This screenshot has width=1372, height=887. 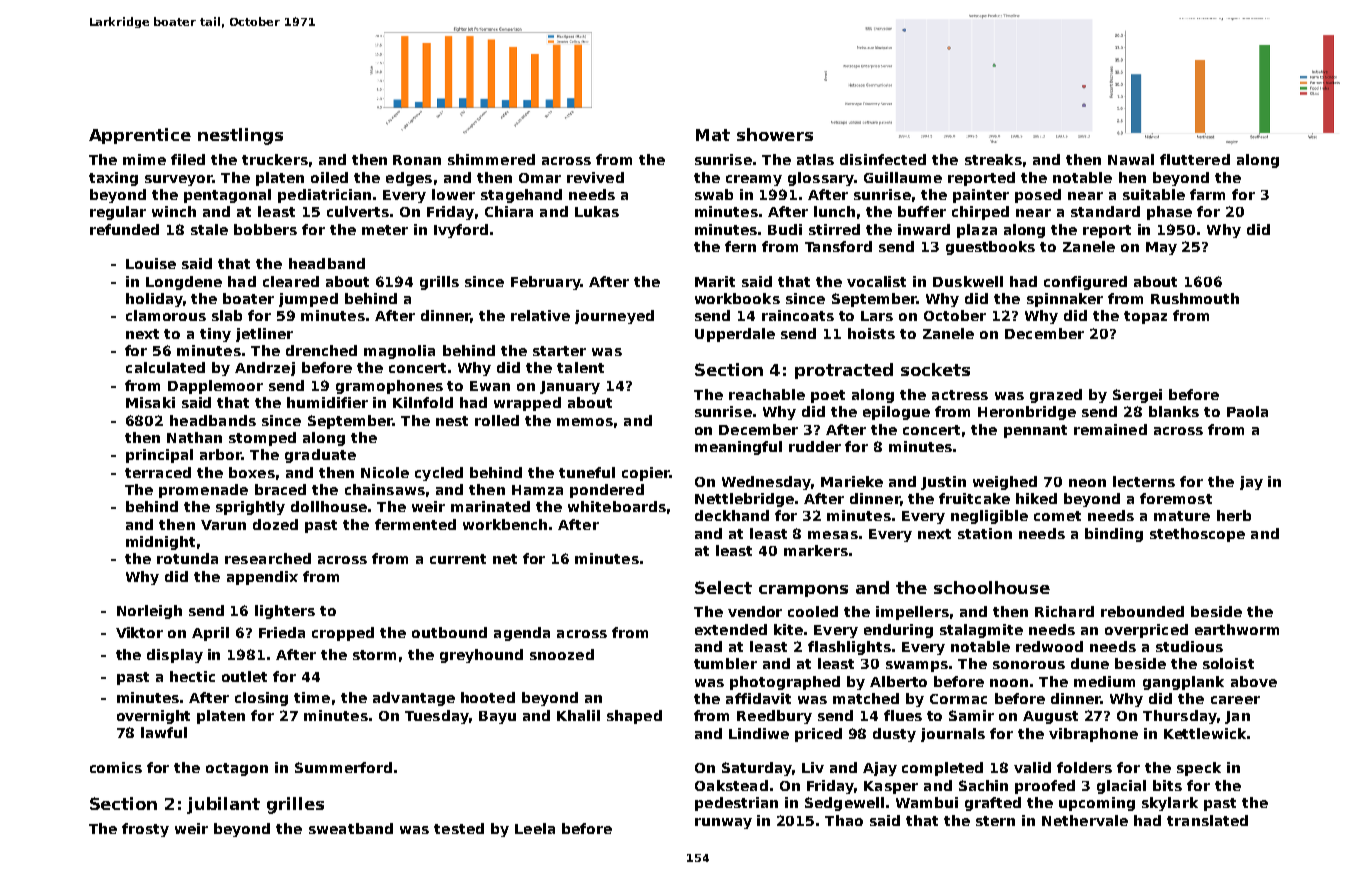 What do you see at coordinates (343, 634) in the screenshot?
I see `cropped` at bounding box center [343, 634].
